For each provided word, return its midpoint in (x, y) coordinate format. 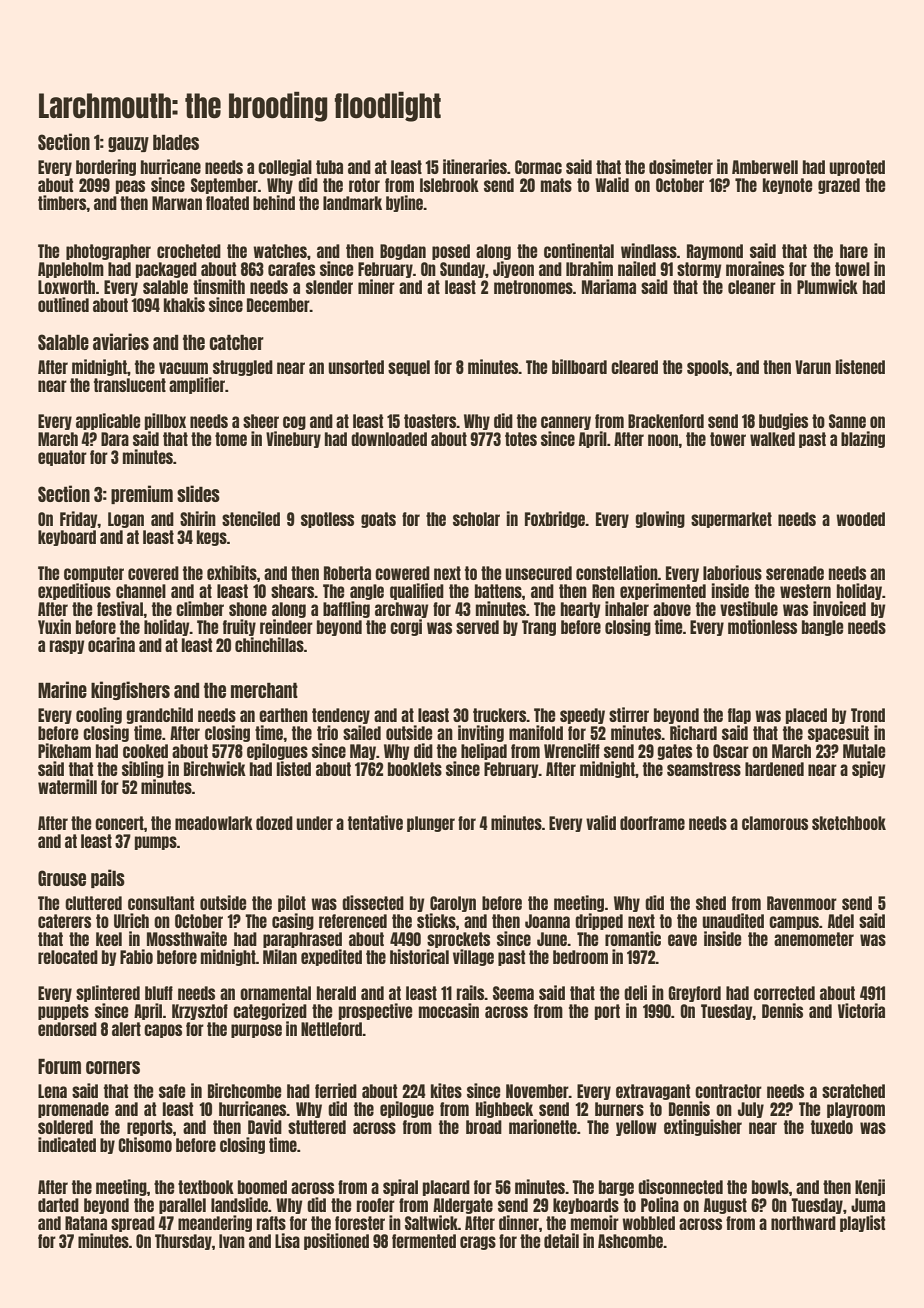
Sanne (847, 421)
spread (133, 1224)
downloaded (389, 439)
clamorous (775, 823)
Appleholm (71, 270)
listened (860, 366)
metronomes (533, 287)
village (473, 957)
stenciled (251, 518)
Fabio (136, 956)
